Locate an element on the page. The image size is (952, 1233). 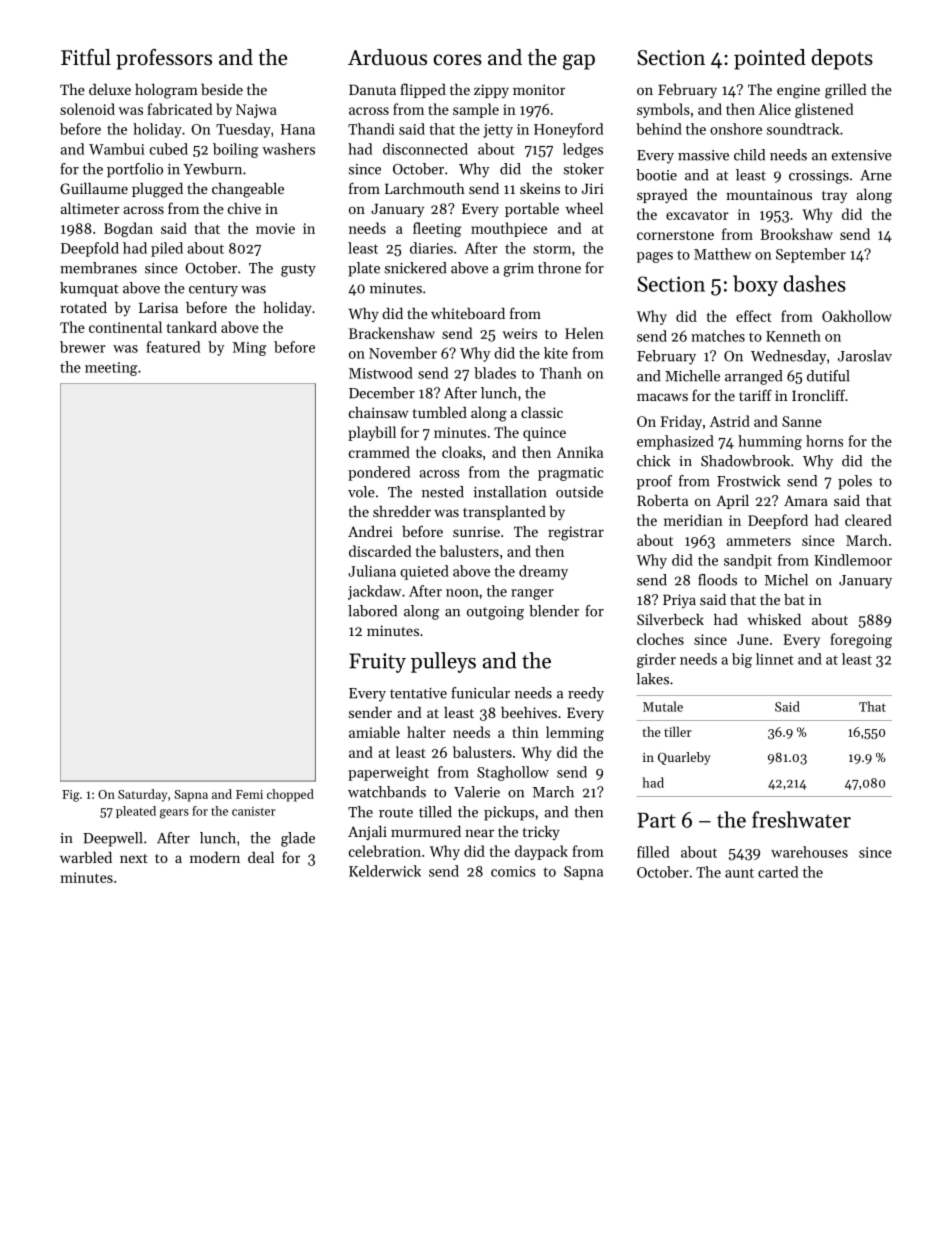
pleated is located at coordinates (136, 812).
